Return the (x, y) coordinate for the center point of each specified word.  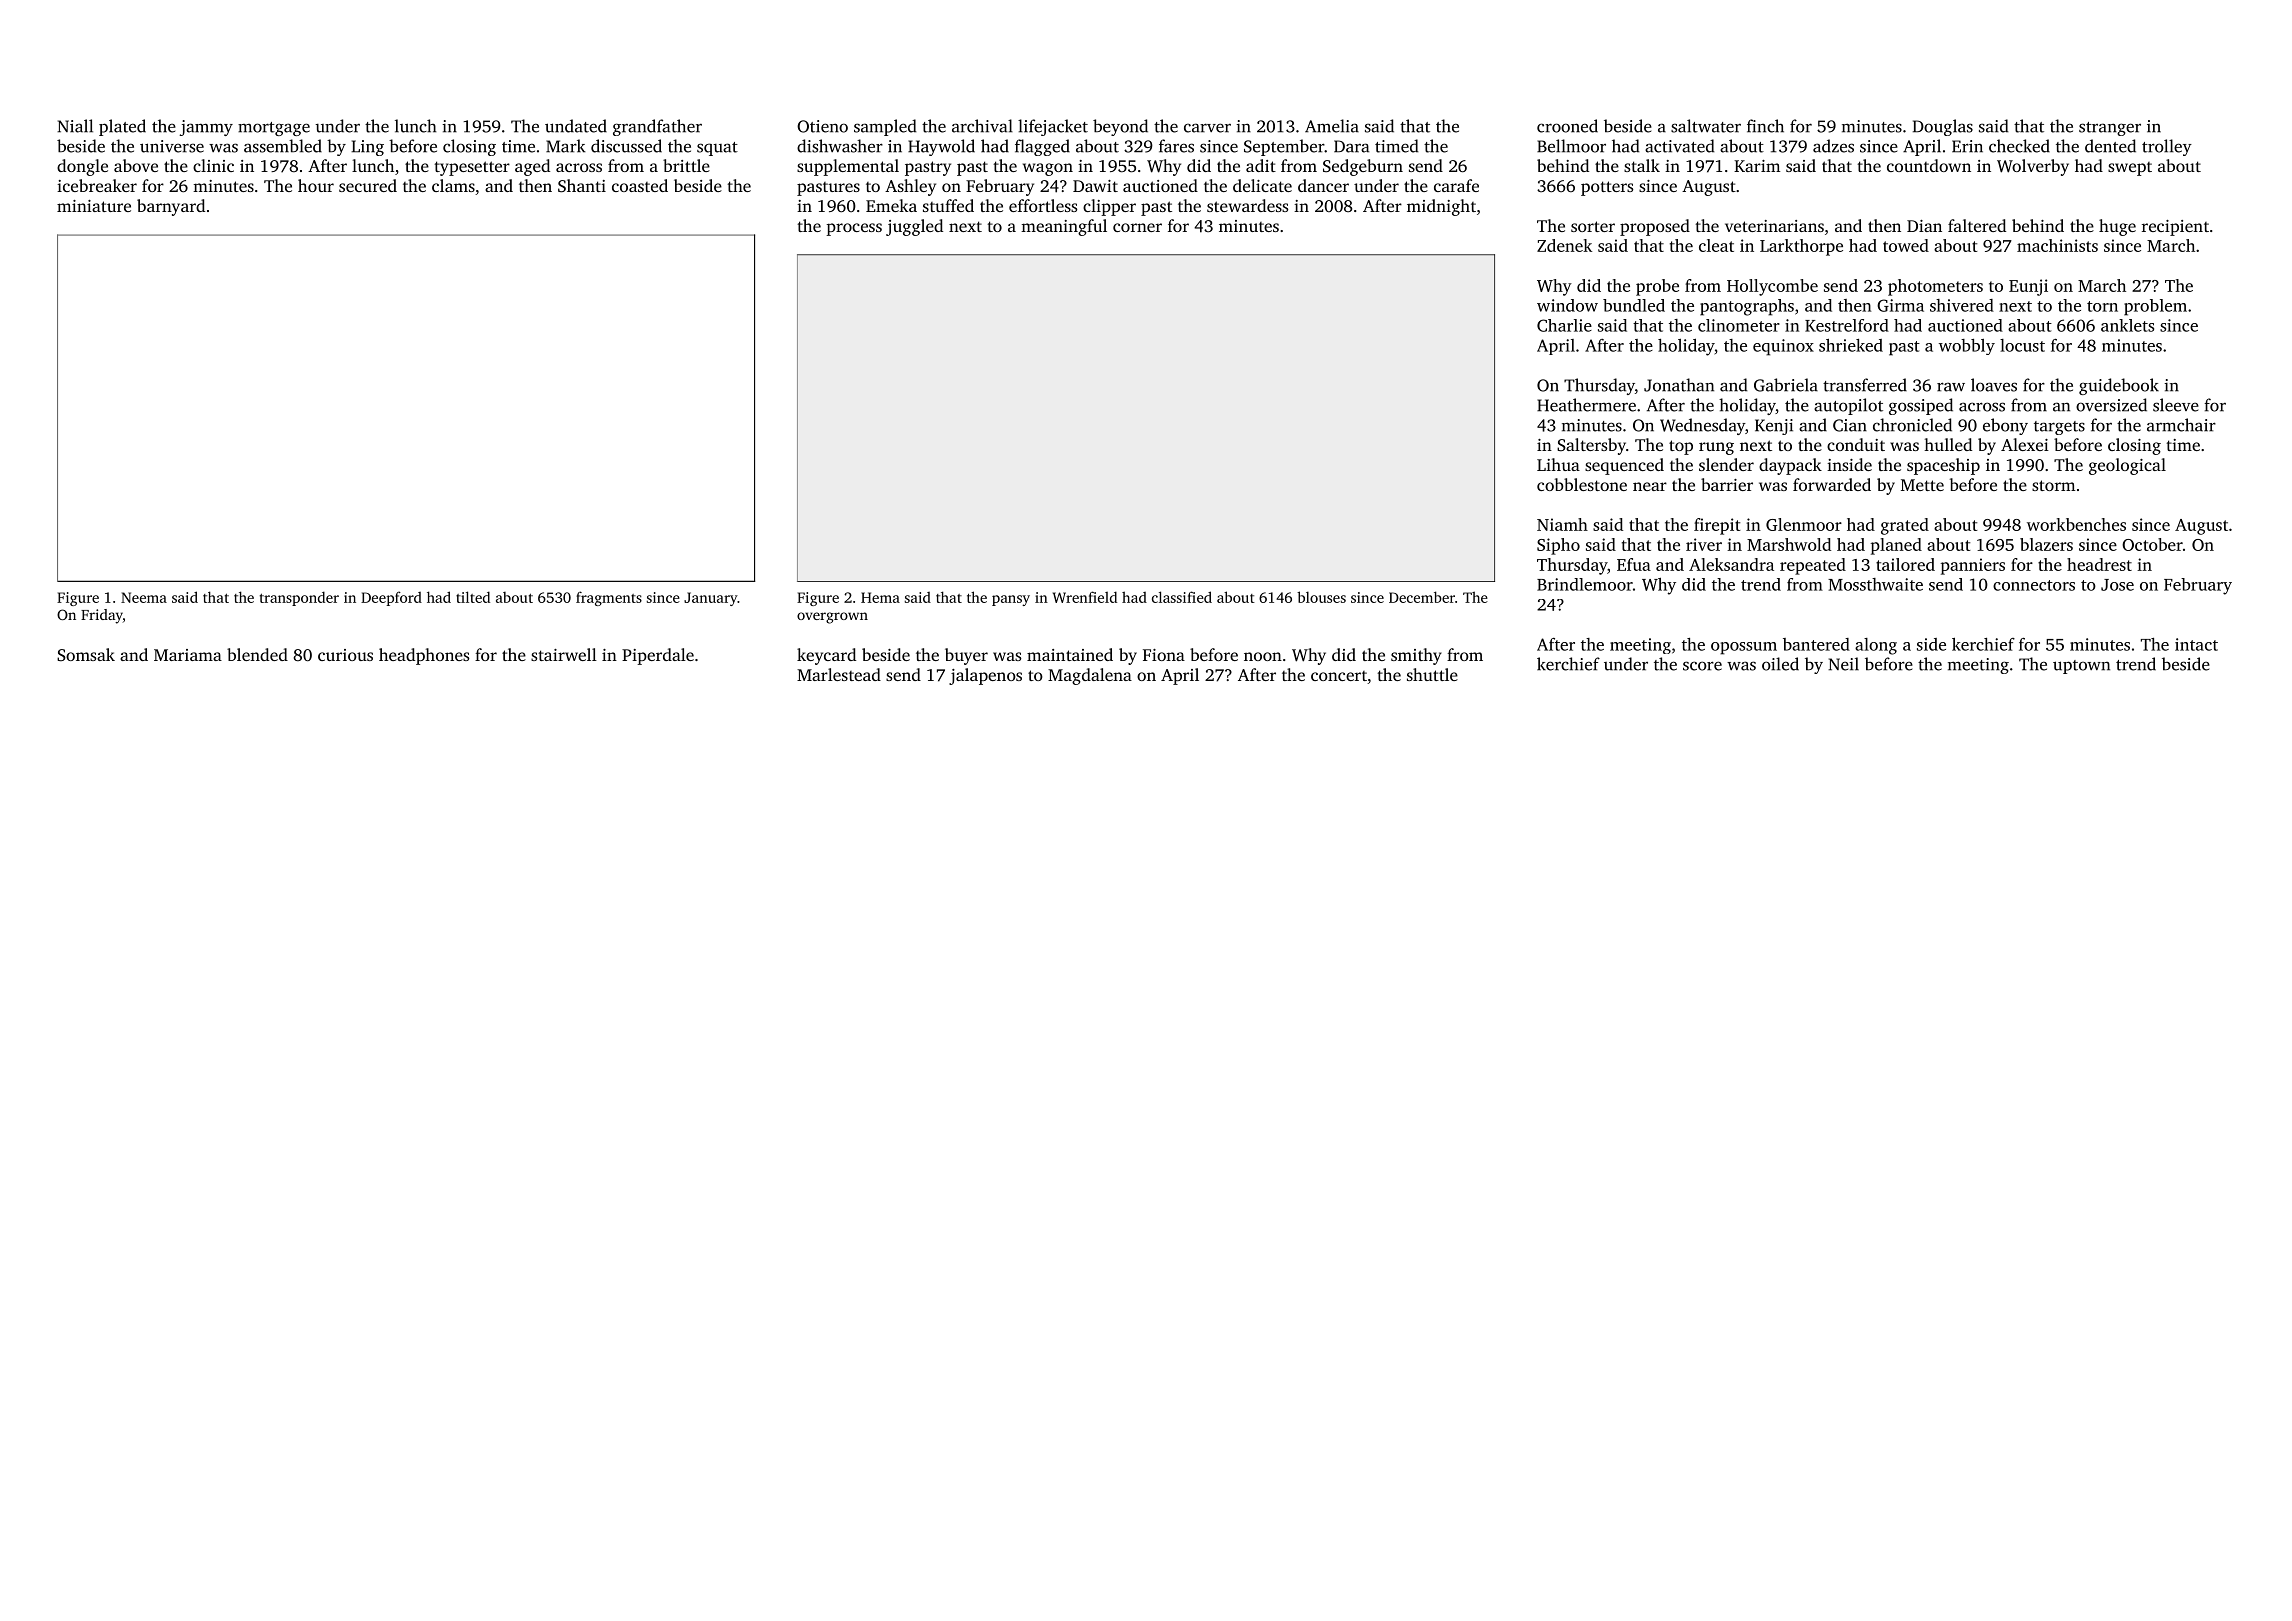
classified (1182, 597)
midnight (1441, 207)
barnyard (171, 207)
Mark (566, 146)
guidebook (2119, 386)
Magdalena (1090, 676)
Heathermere (1586, 405)
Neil (1843, 664)
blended (257, 654)
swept (2130, 169)
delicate (1262, 185)
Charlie (1564, 325)
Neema (144, 597)
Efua (1634, 564)
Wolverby (2033, 167)
